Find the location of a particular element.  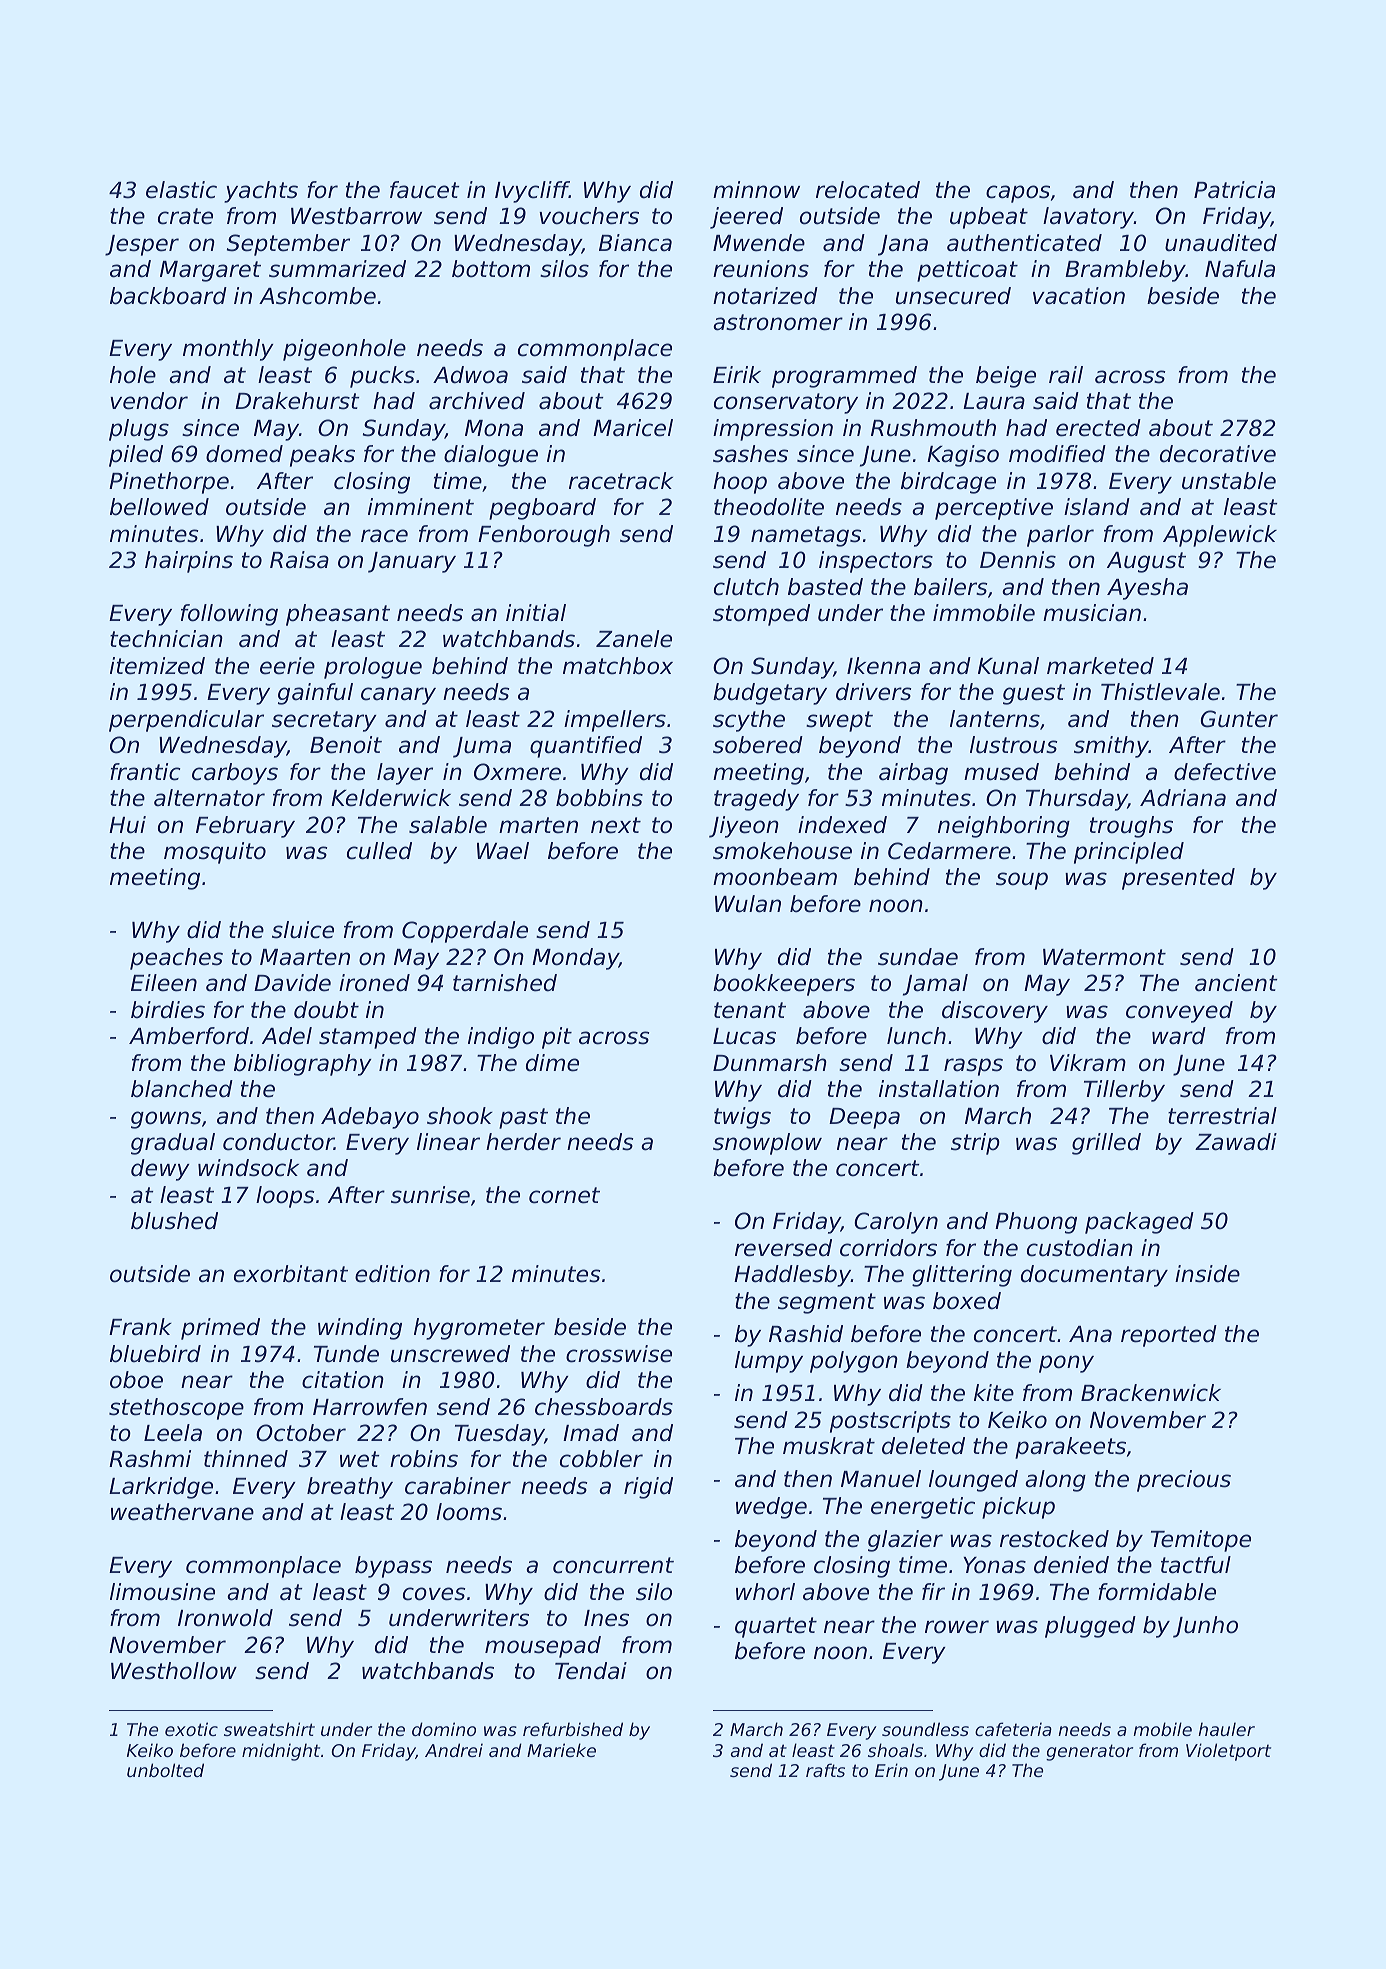

Andrei is located at coordinates (454, 1750).
